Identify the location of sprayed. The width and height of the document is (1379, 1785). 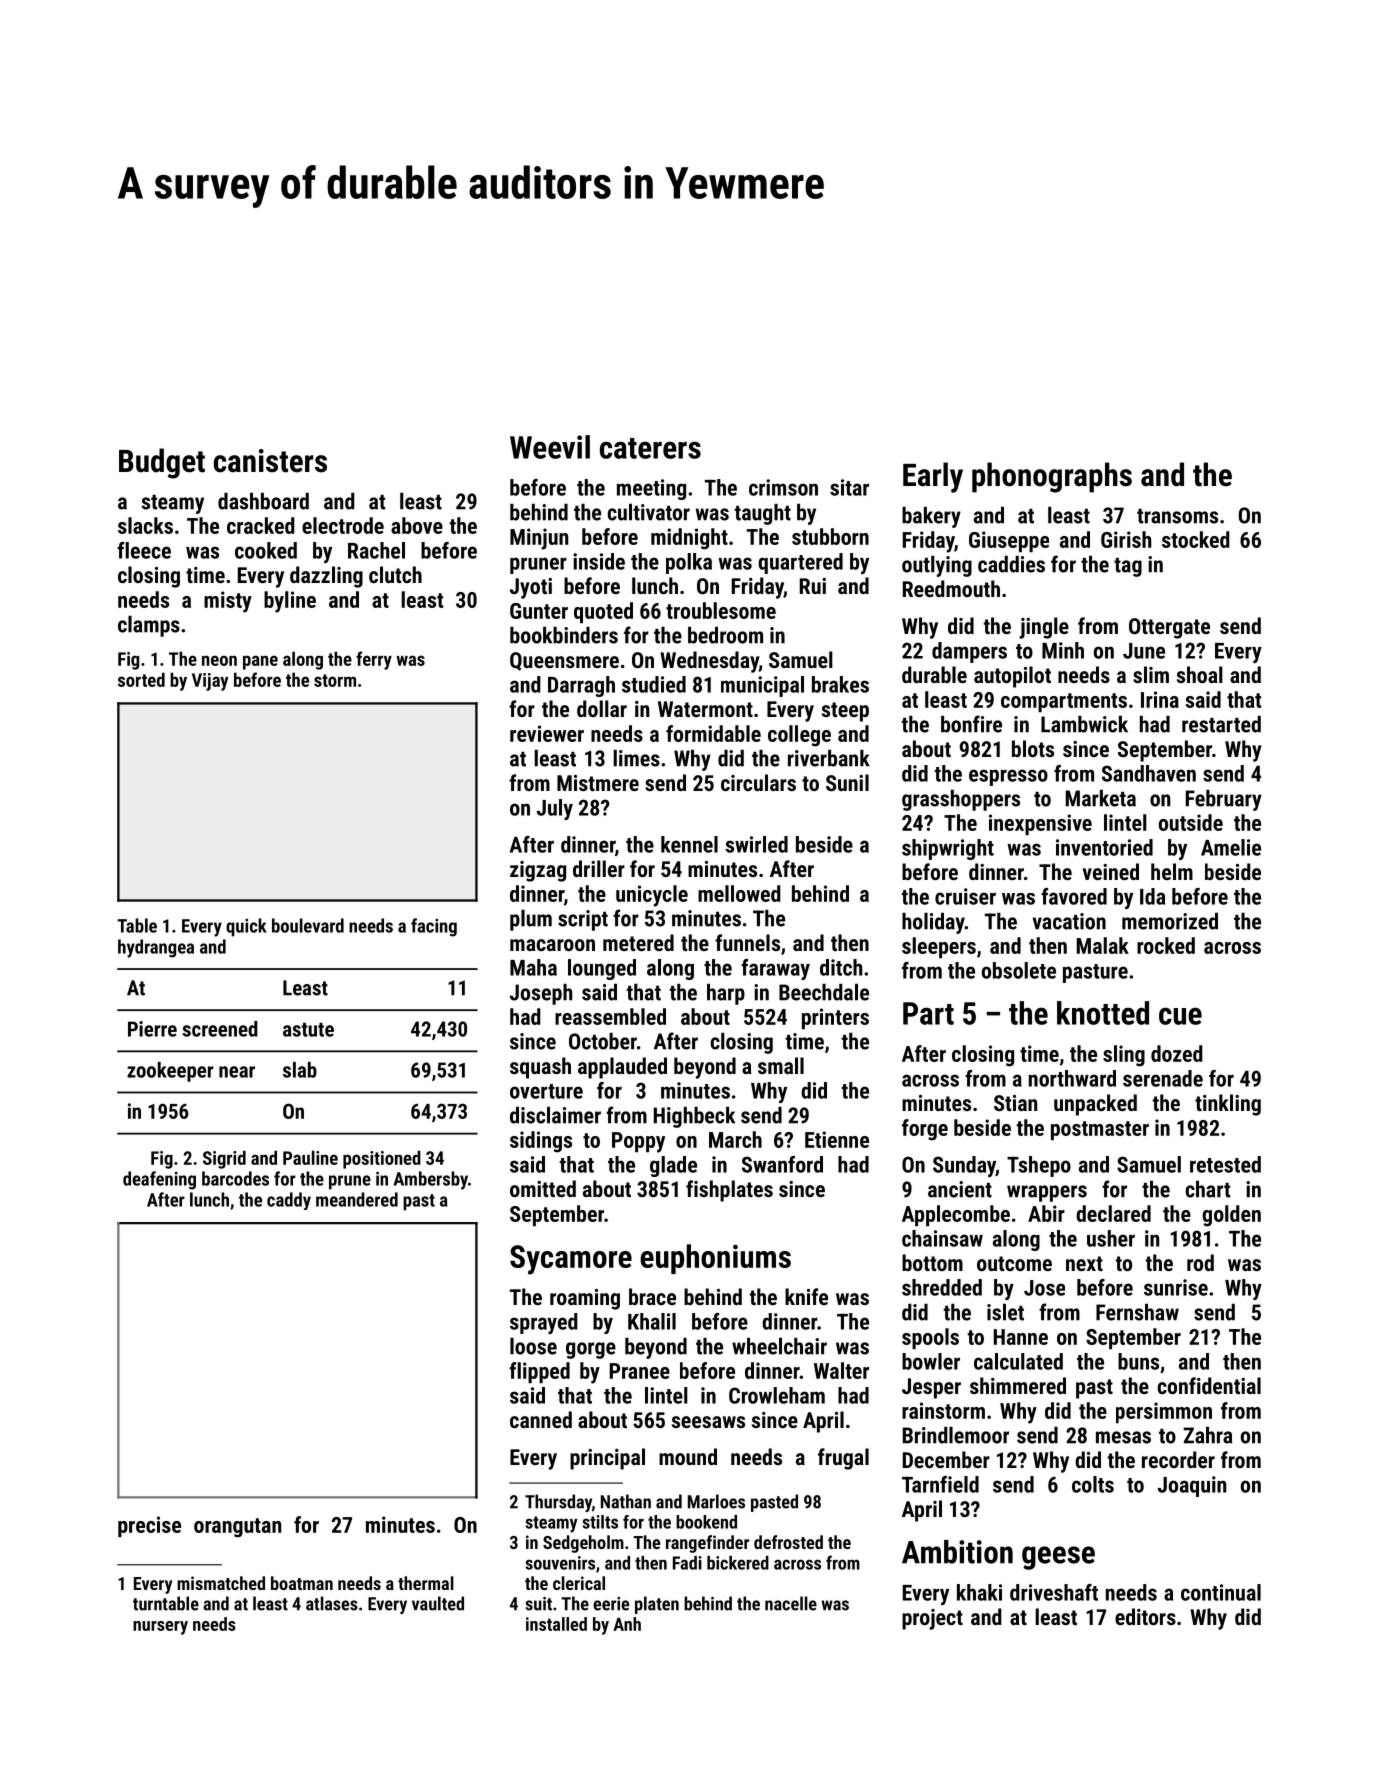
(544, 1323).
